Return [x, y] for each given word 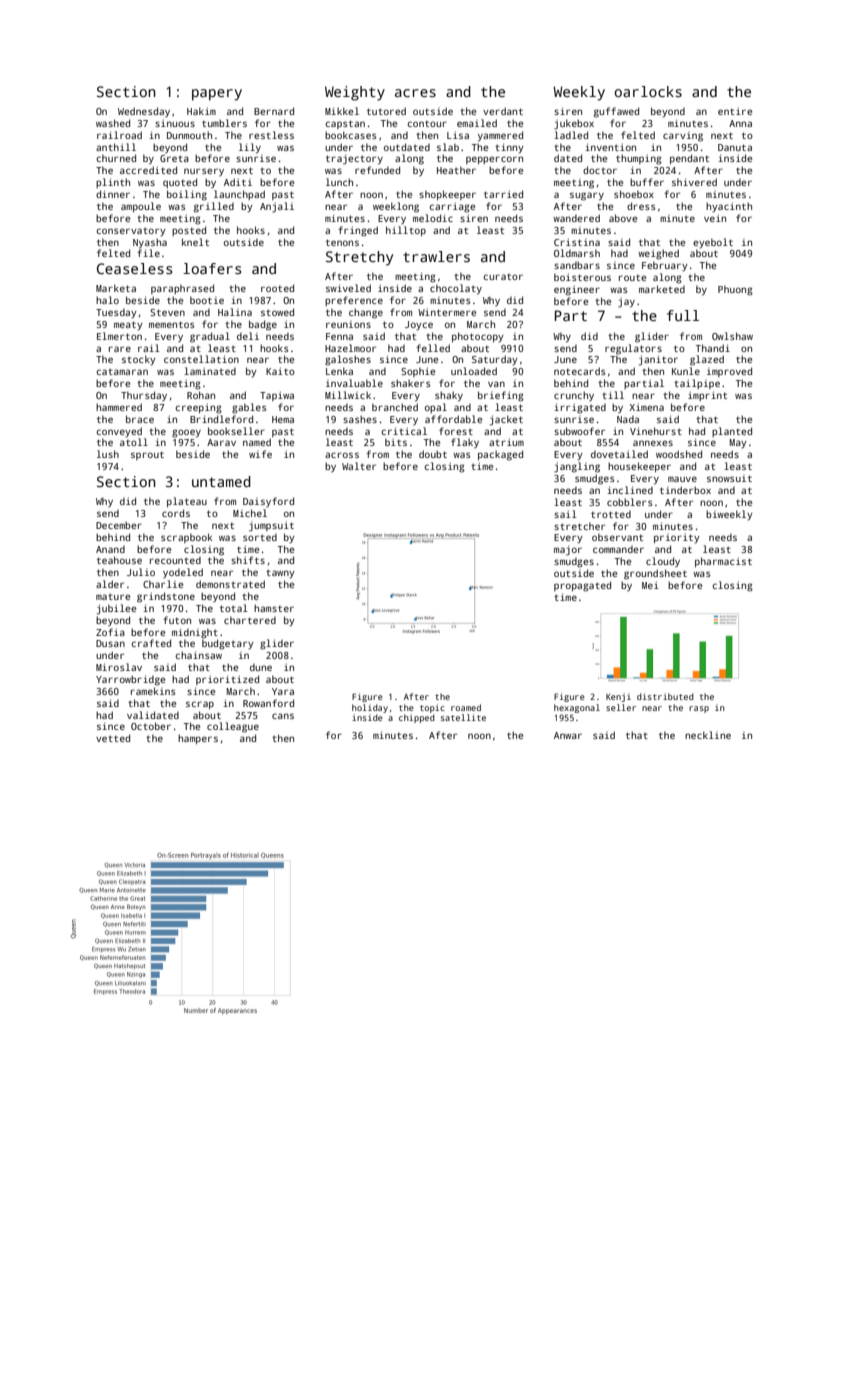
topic [432, 708]
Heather [456, 170]
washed [113, 123]
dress [641, 206]
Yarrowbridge [130, 680]
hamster [274, 608]
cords [176, 513]
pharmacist [723, 562]
